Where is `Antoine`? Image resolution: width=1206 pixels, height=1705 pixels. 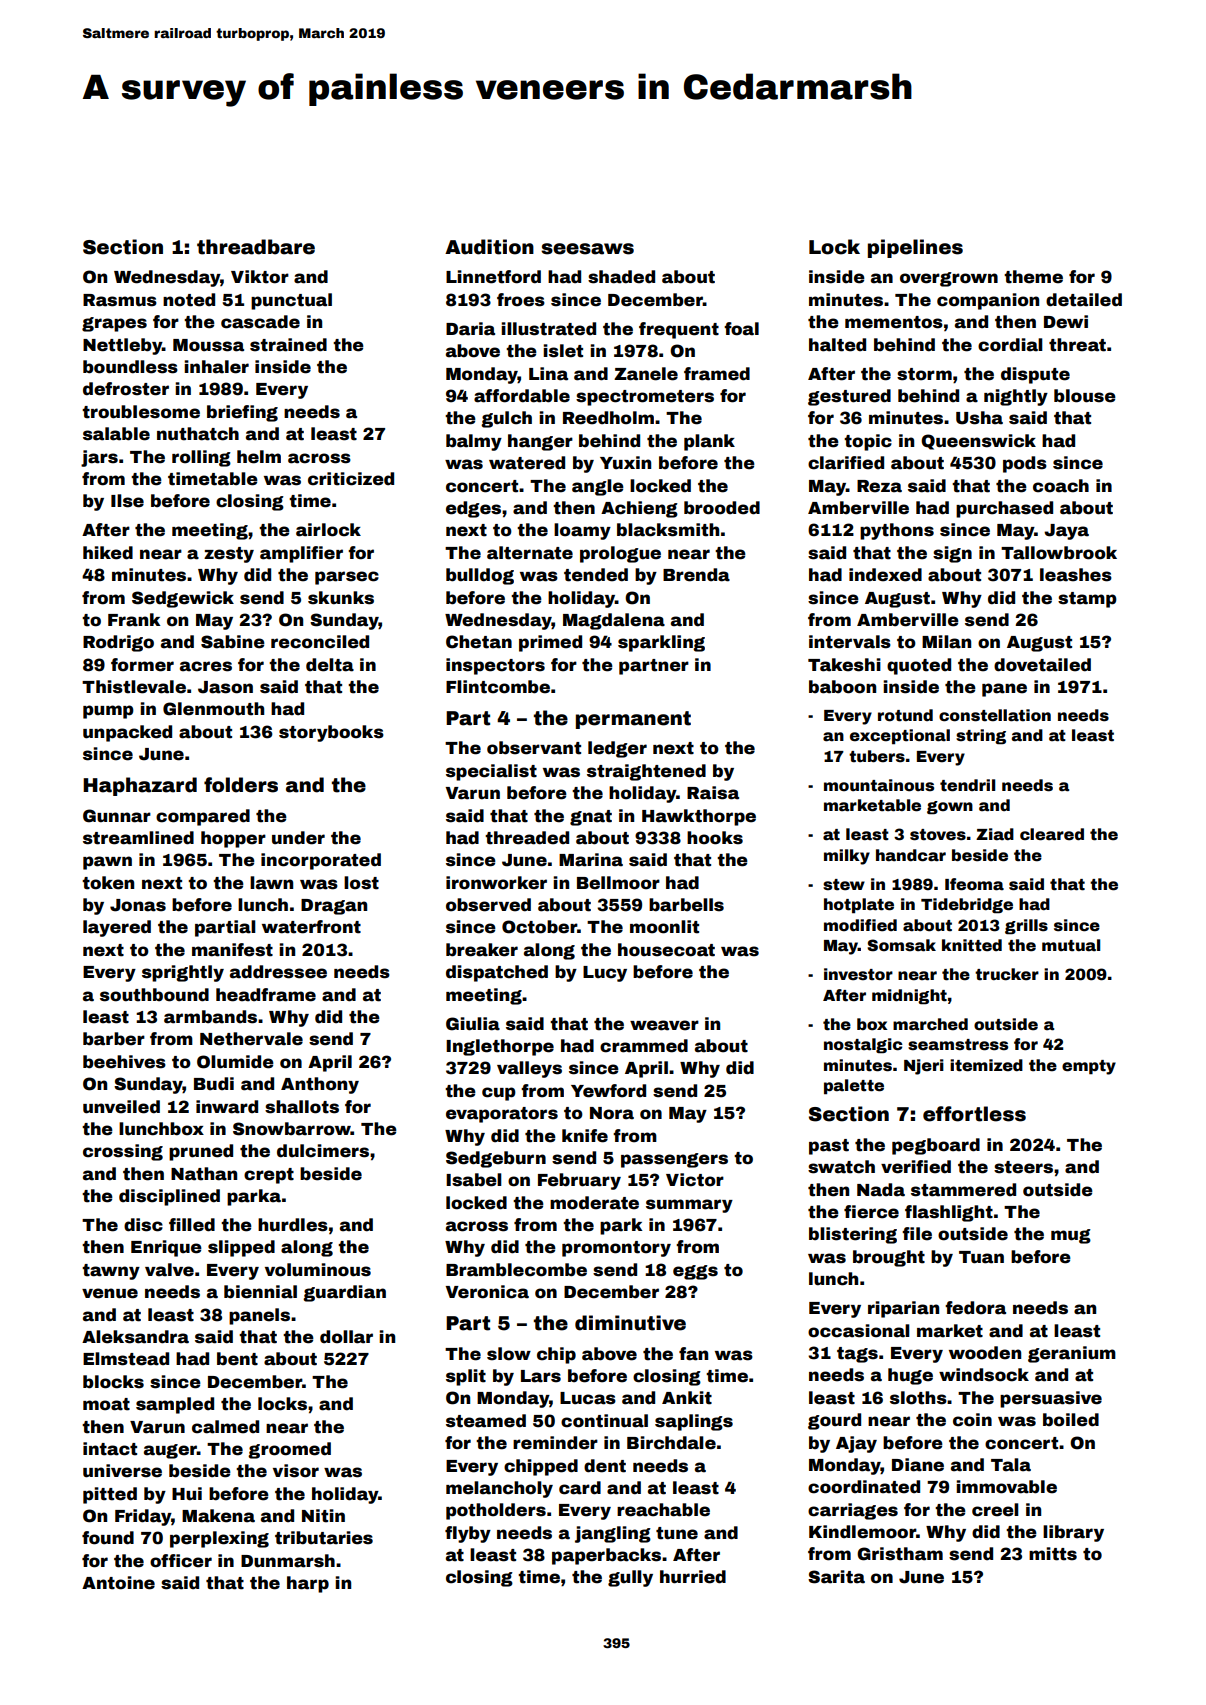 Antoine is located at coordinates (118, 1583).
